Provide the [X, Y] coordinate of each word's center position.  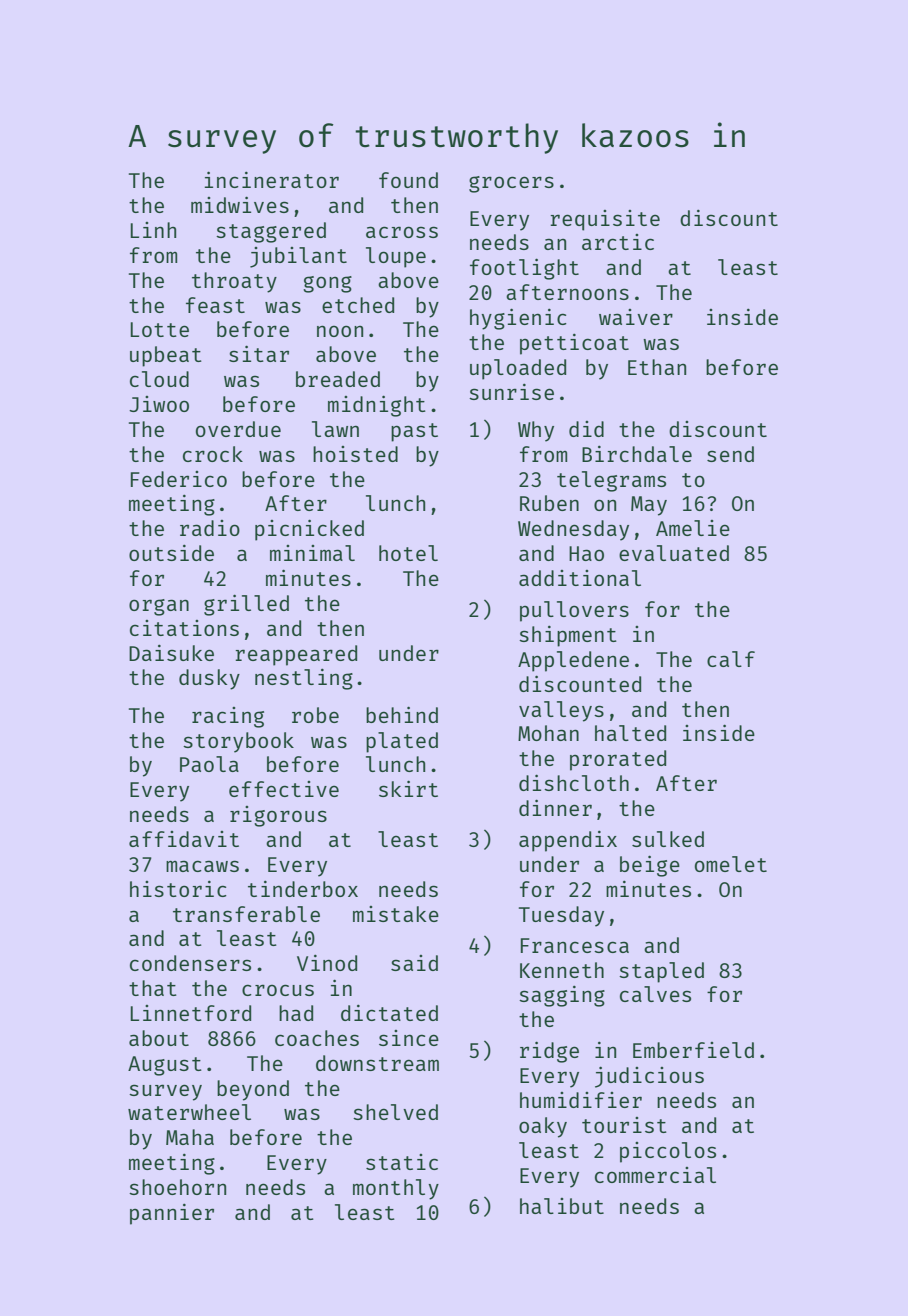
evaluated [674, 553]
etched [358, 305]
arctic [618, 242]
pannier [172, 1214]
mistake [396, 914]
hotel [408, 553]
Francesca [575, 945]
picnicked [309, 530]
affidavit [184, 839]
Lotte [159, 329]
